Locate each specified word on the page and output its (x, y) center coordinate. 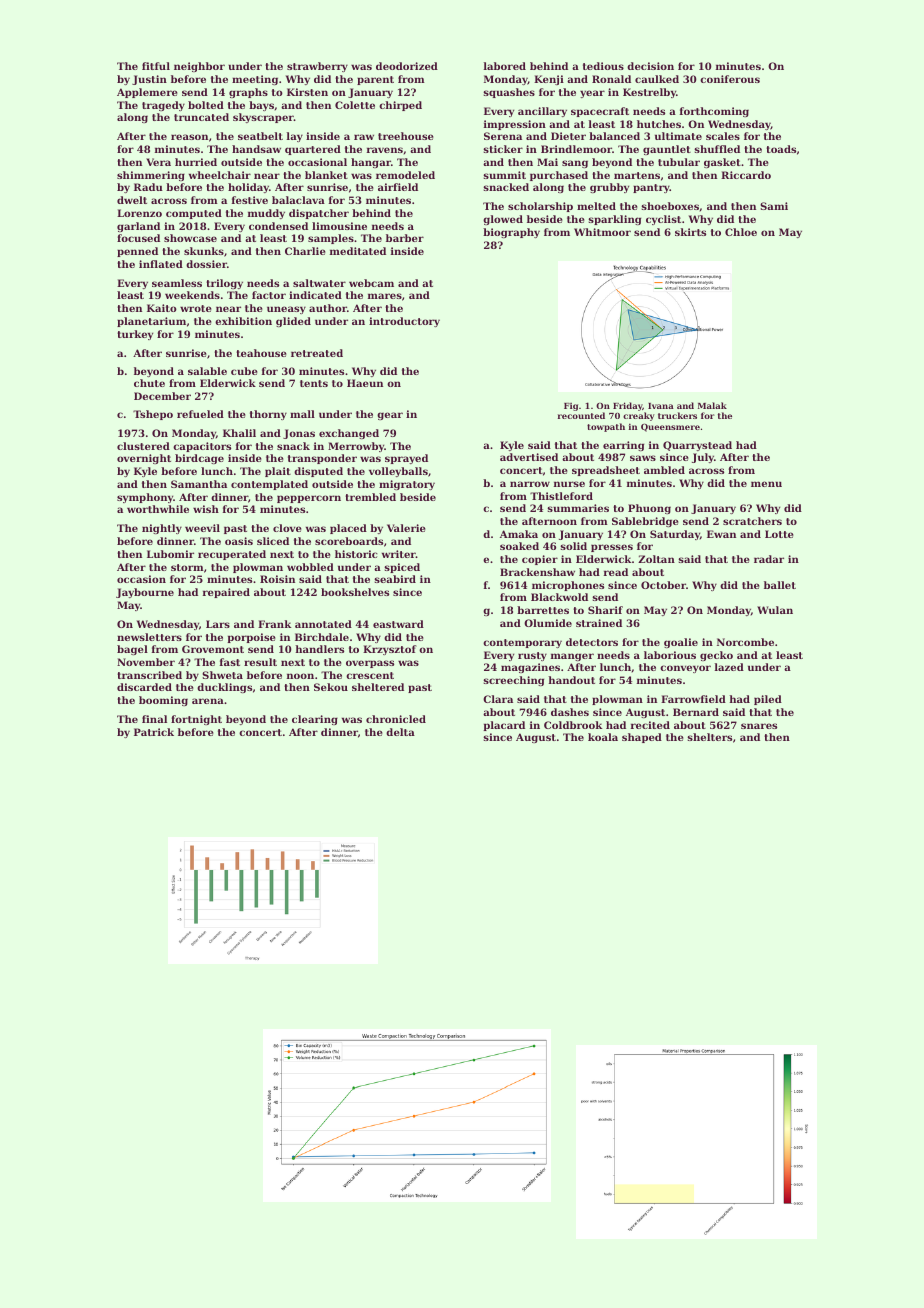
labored (505, 66)
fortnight (196, 720)
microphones (568, 586)
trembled (370, 497)
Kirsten (307, 92)
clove (287, 528)
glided (293, 322)
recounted (581, 415)
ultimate (678, 136)
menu (766, 484)
